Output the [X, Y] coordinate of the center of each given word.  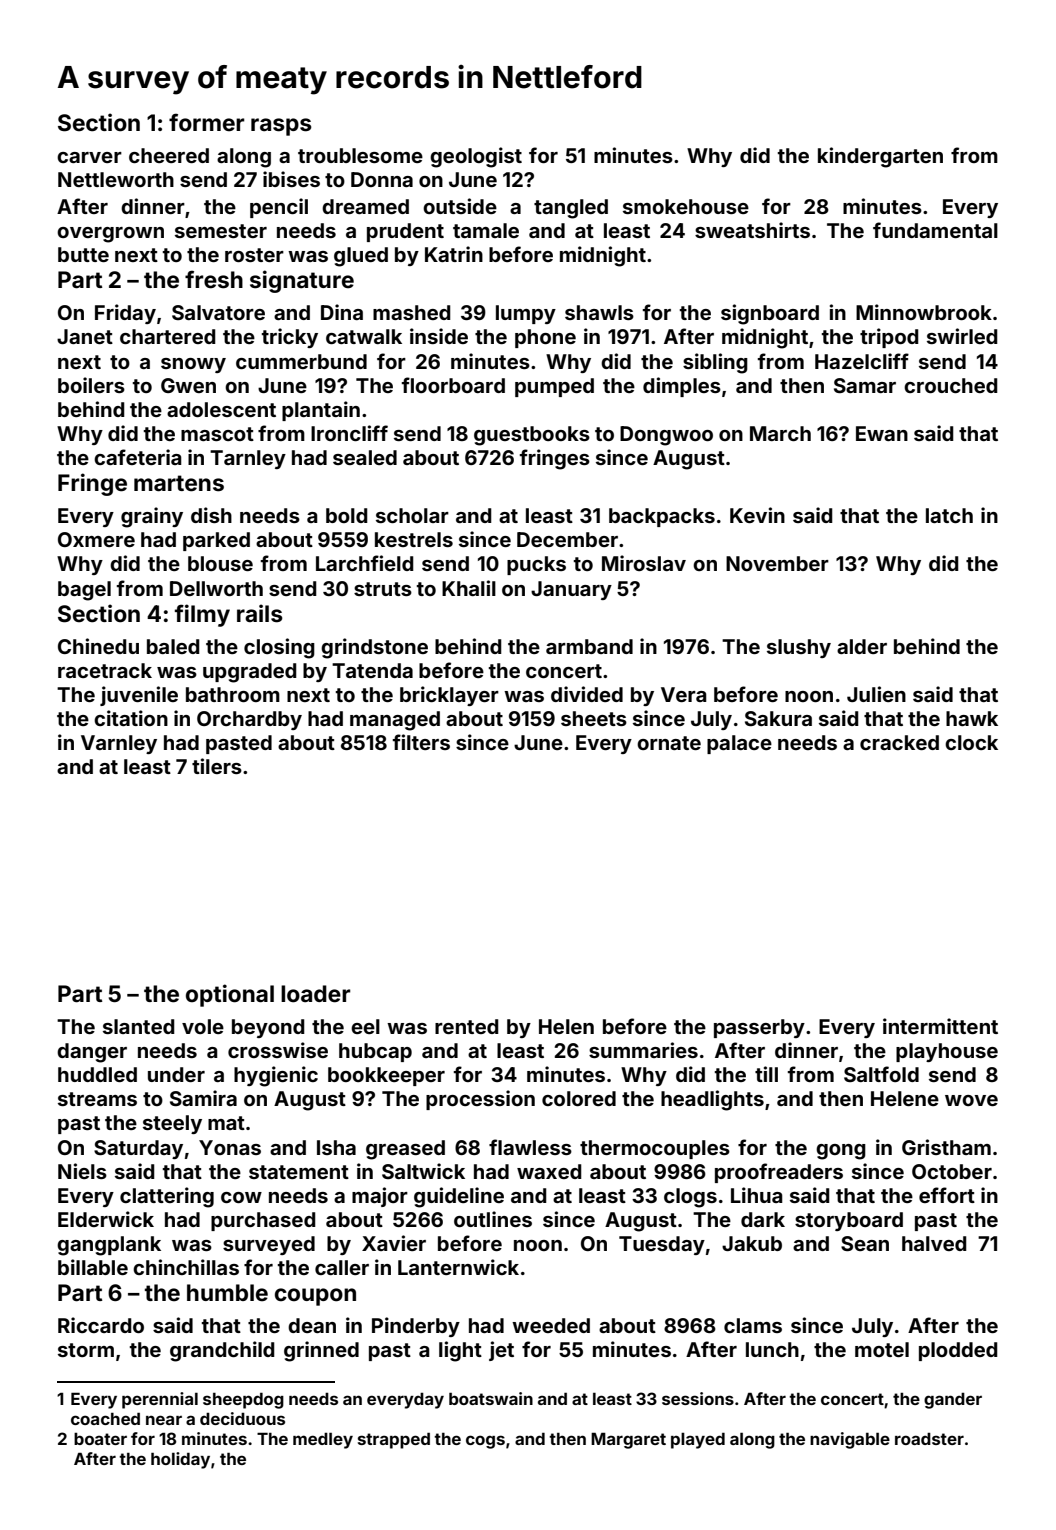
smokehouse [686, 206]
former [206, 122]
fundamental [935, 230]
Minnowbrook [924, 312]
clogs [690, 1198]
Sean [865, 1243]
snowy [193, 365]
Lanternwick [458, 1267]
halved [934, 1243]
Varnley [119, 744]
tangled [571, 209]
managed [395, 721]
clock [971, 742]
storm [86, 1350]
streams [97, 1099]
